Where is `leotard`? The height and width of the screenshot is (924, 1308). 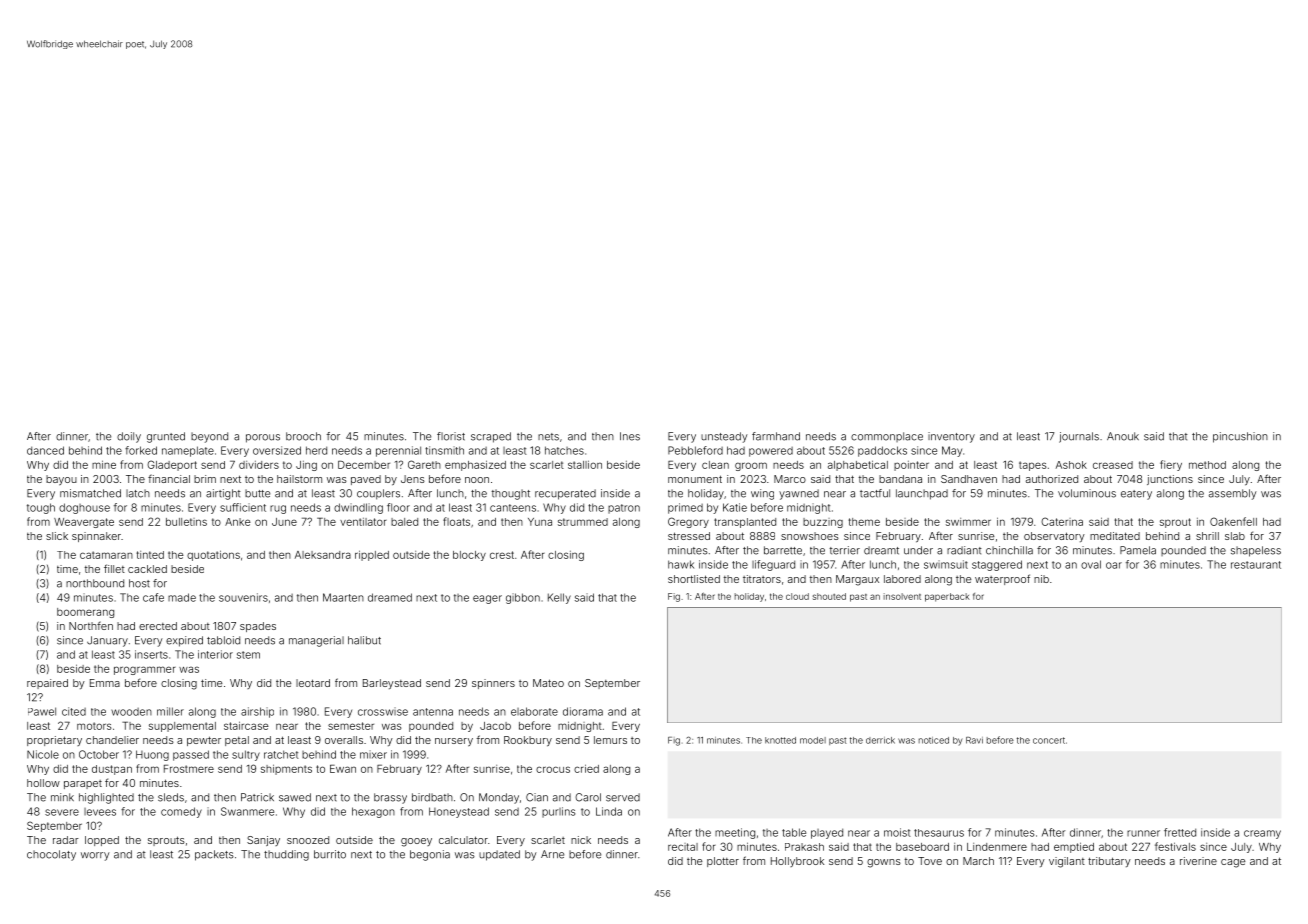 leotard is located at coordinates (313, 683).
